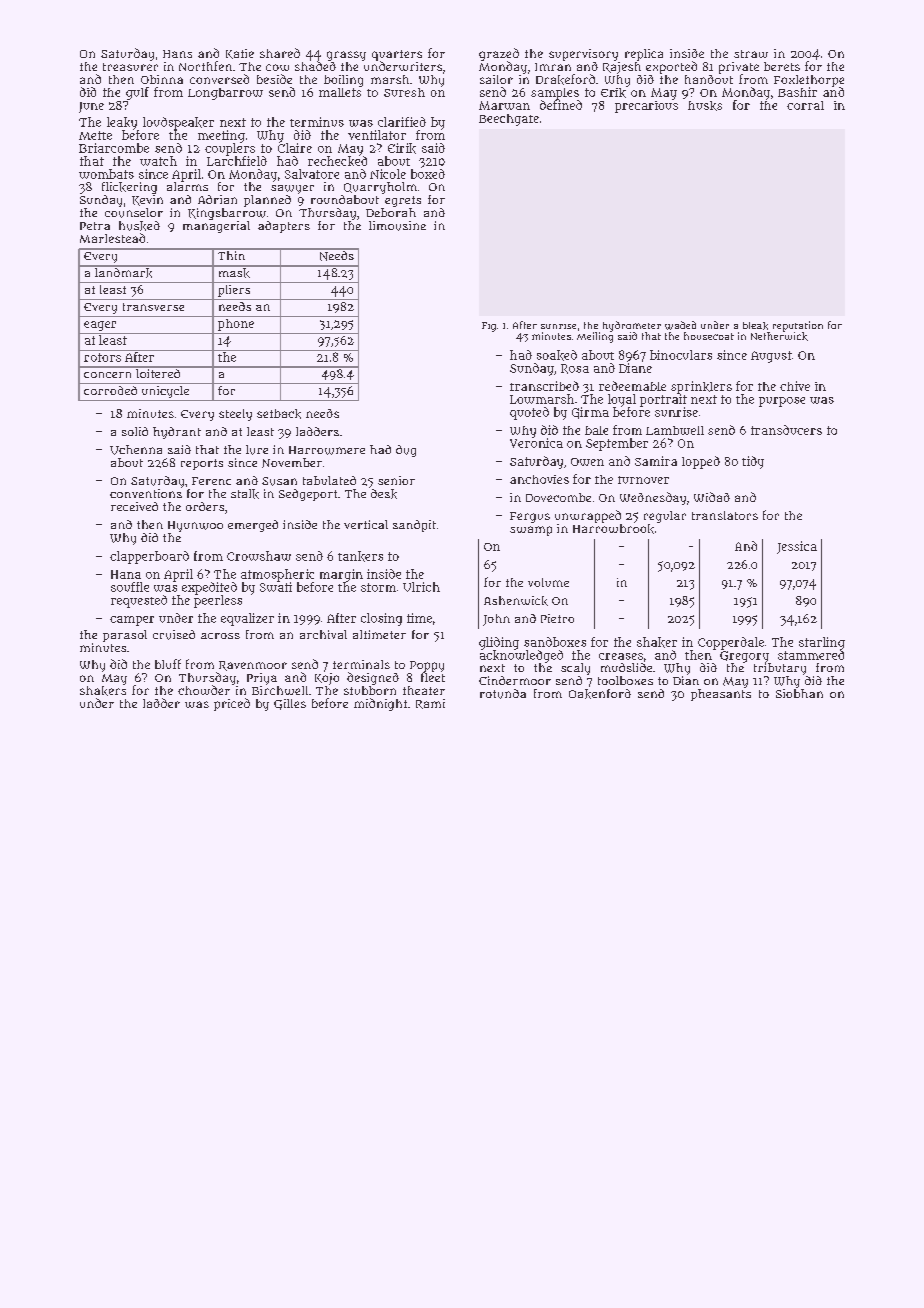  What do you see at coordinates (280, 53) in the document?
I see `shared` at bounding box center [280, 53].
